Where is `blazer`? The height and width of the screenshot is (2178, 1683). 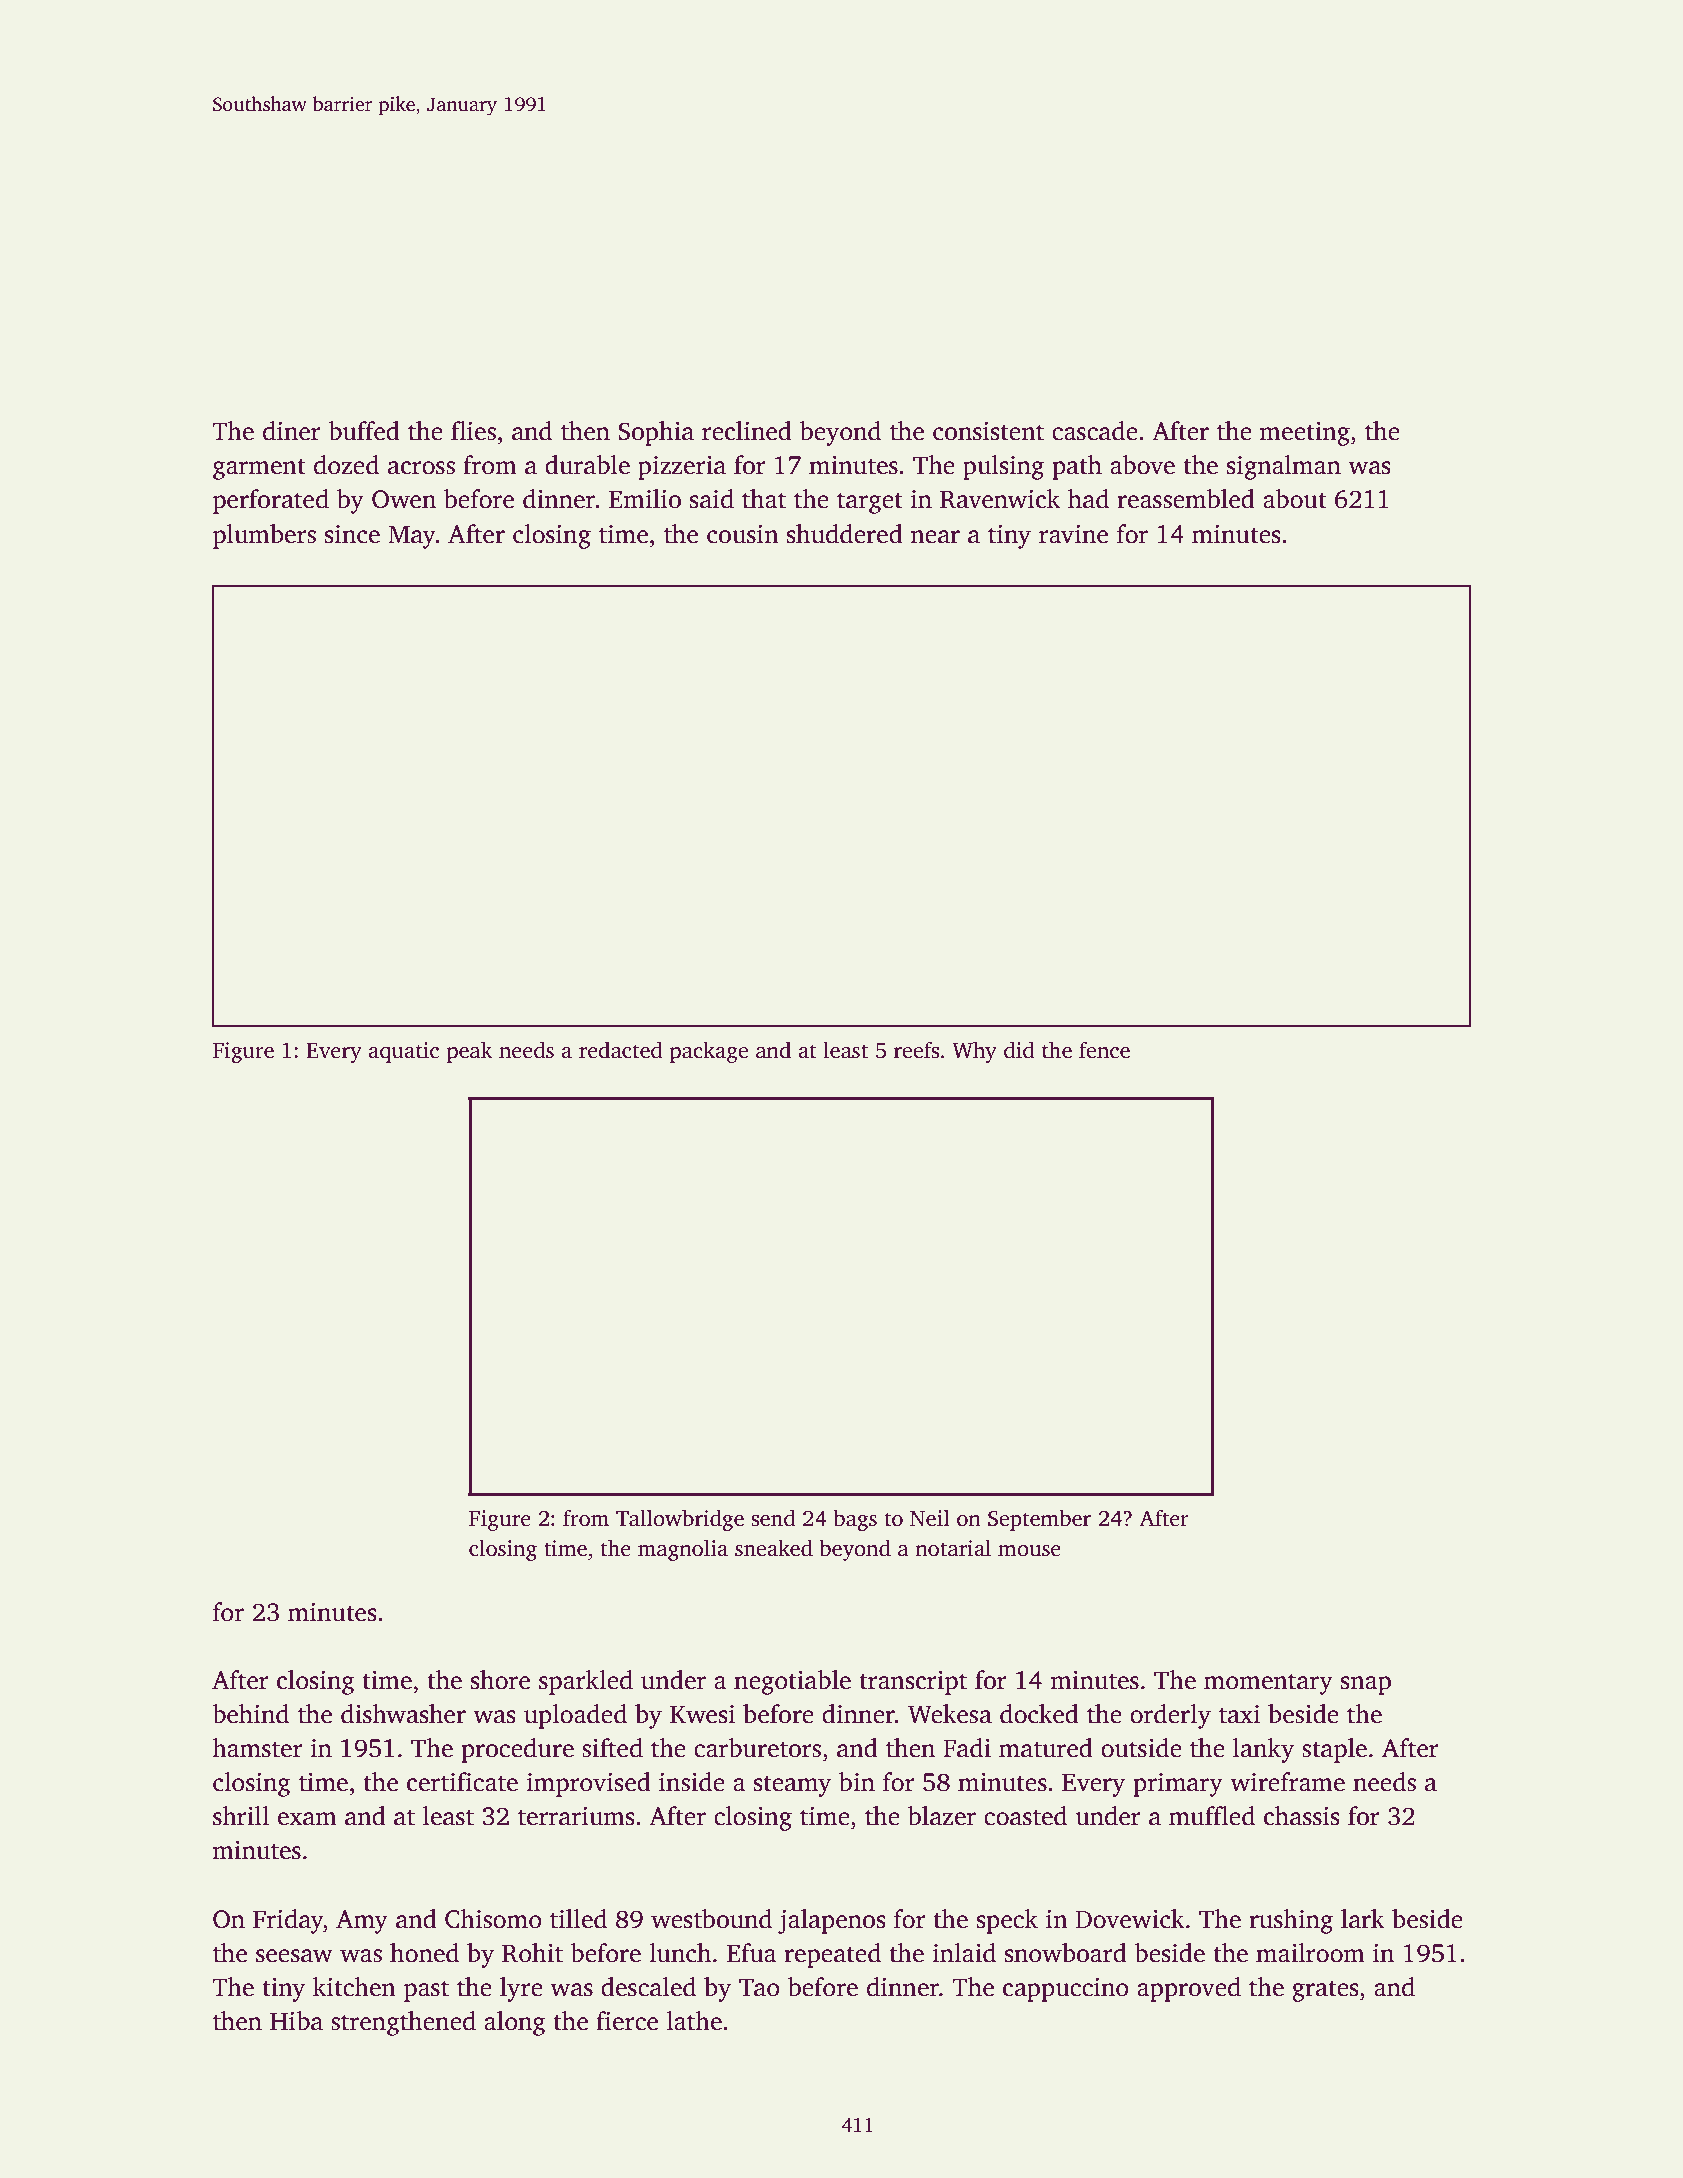
blazer is located at coordinates (942, 1816).
